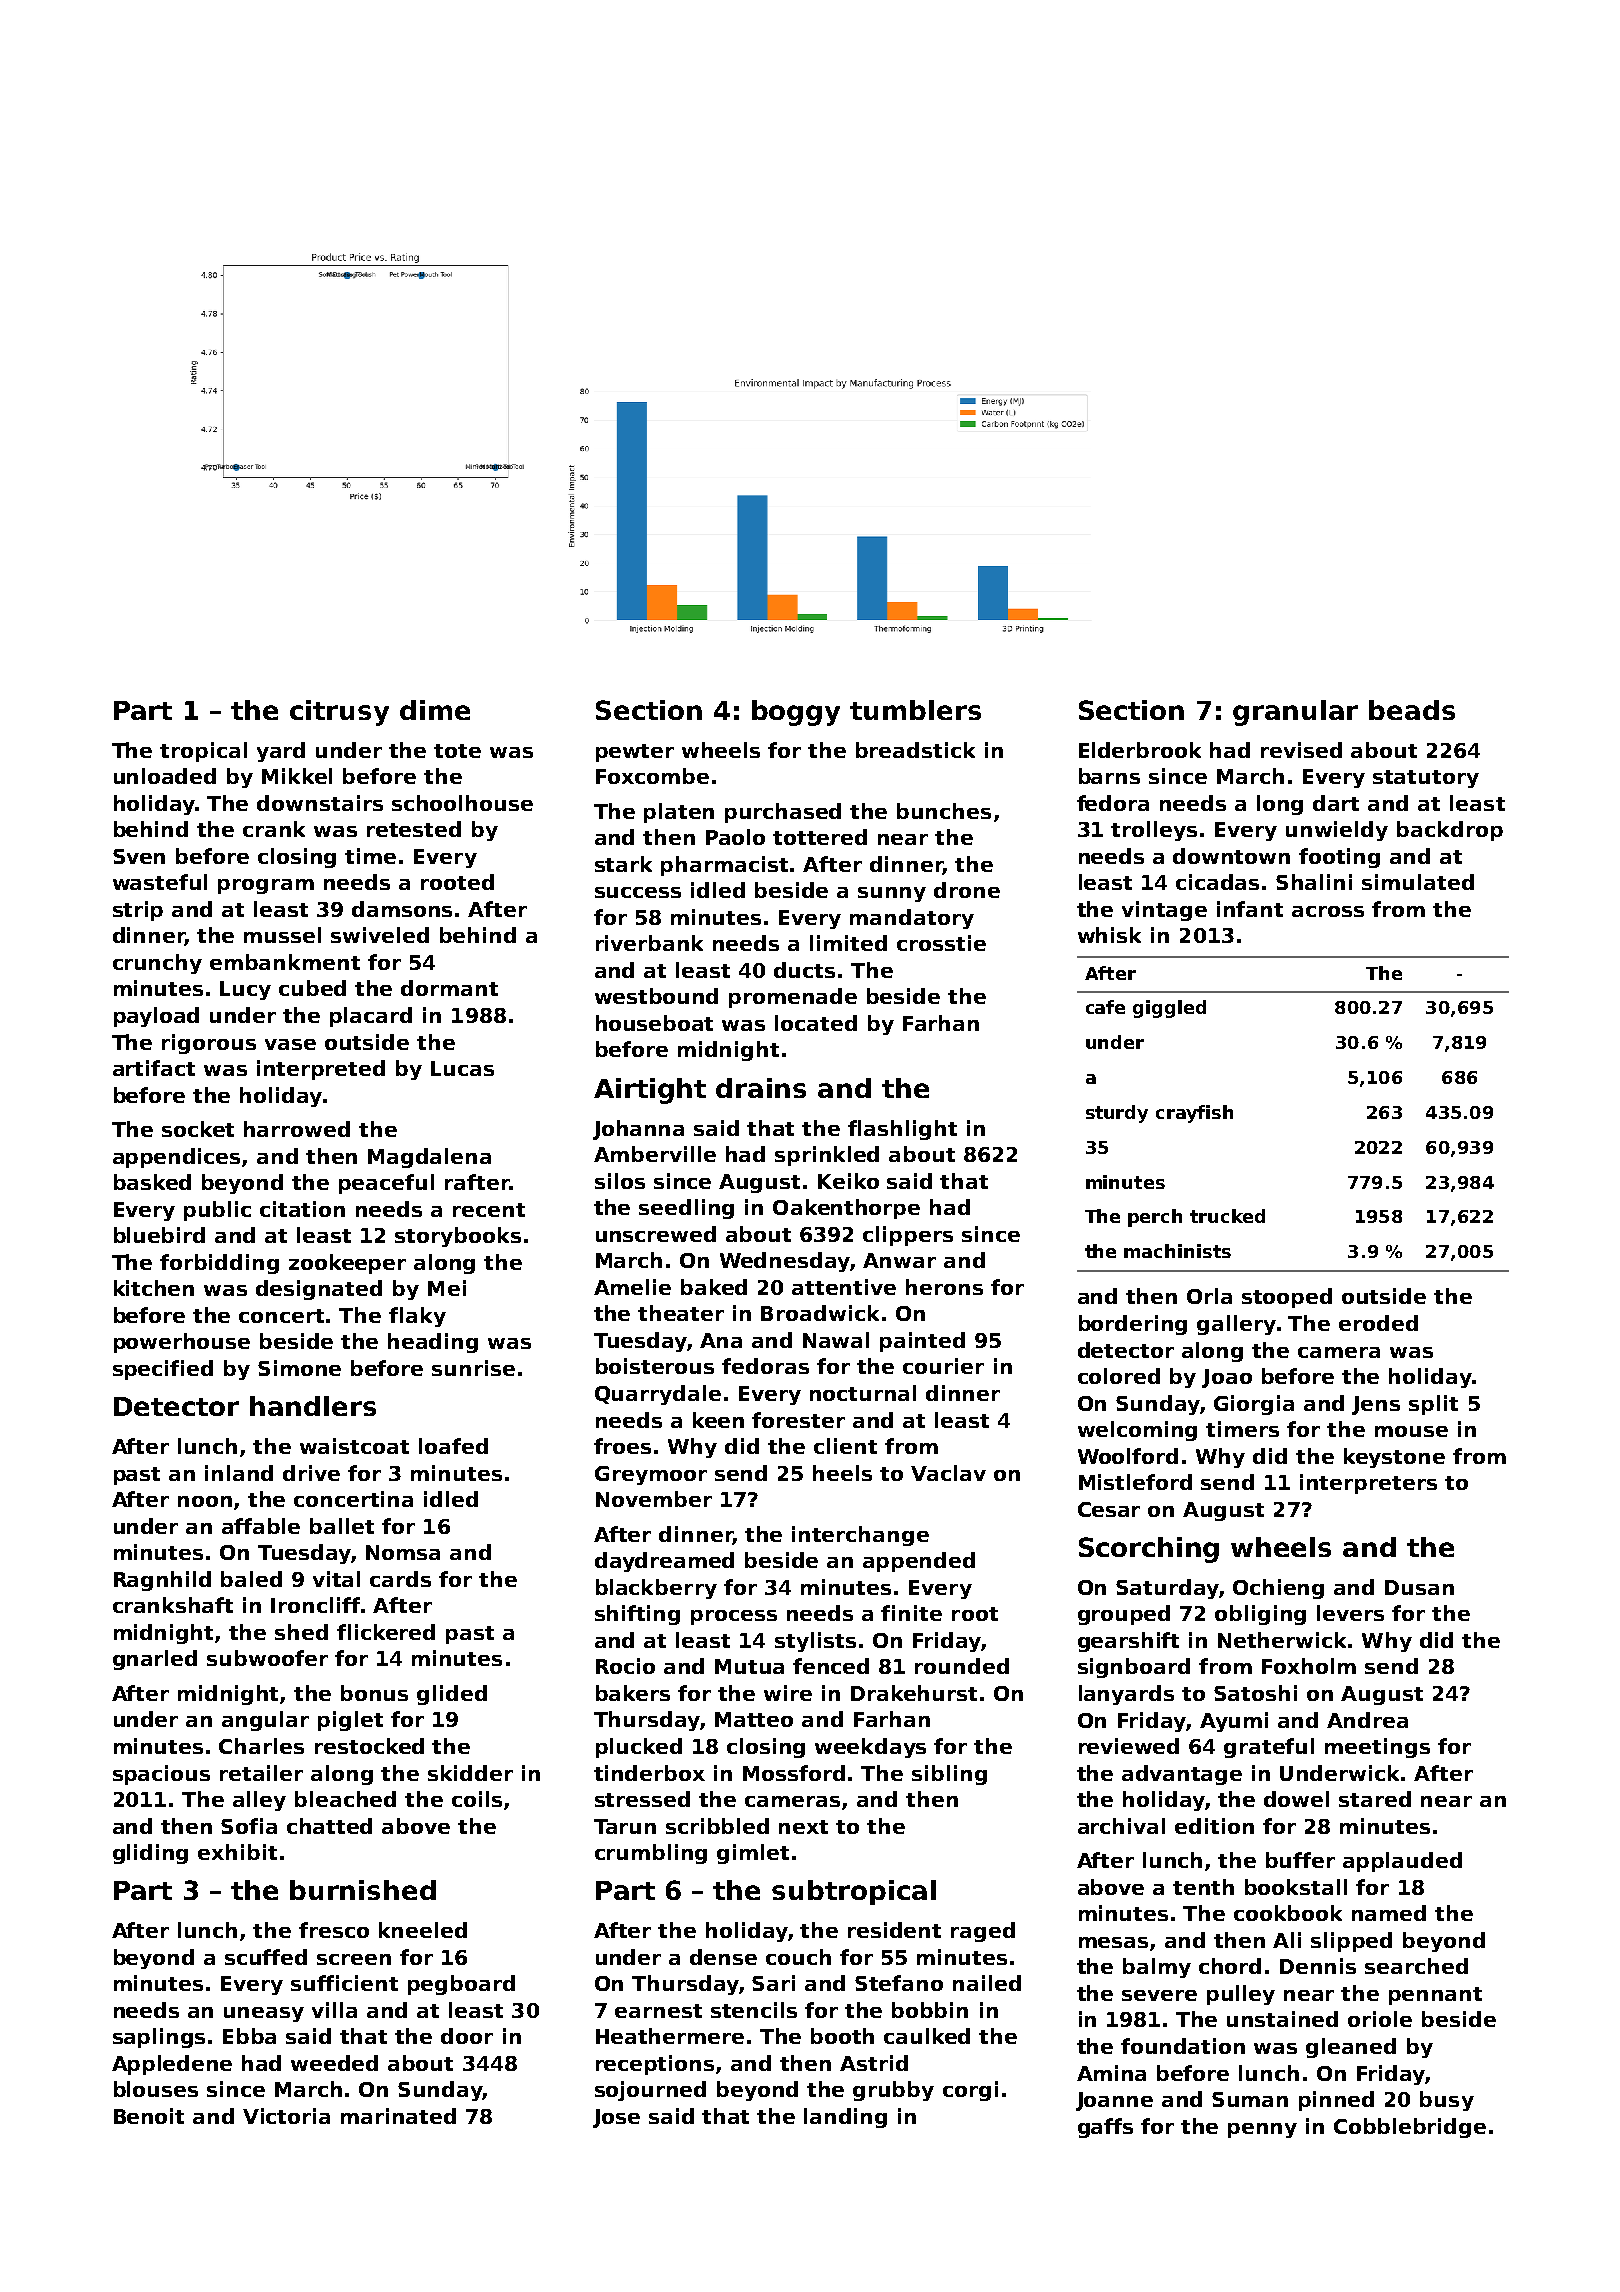 This screenshot has height=2292, width=1620. I want to click on pegboard, so click(461, 1985).
